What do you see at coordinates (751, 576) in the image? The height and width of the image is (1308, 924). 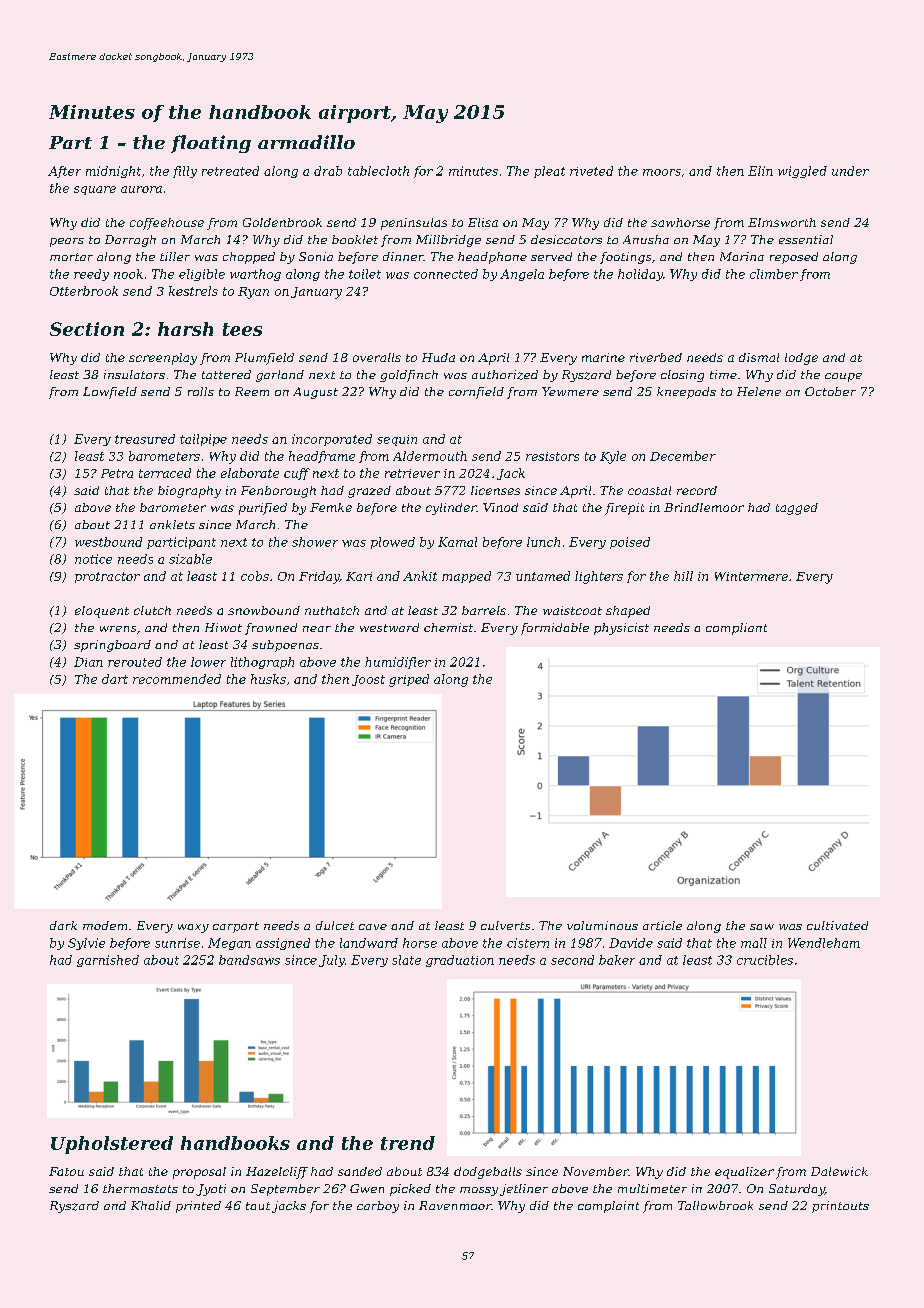 I see `Wintermere` at bounding box center [751, 576].
